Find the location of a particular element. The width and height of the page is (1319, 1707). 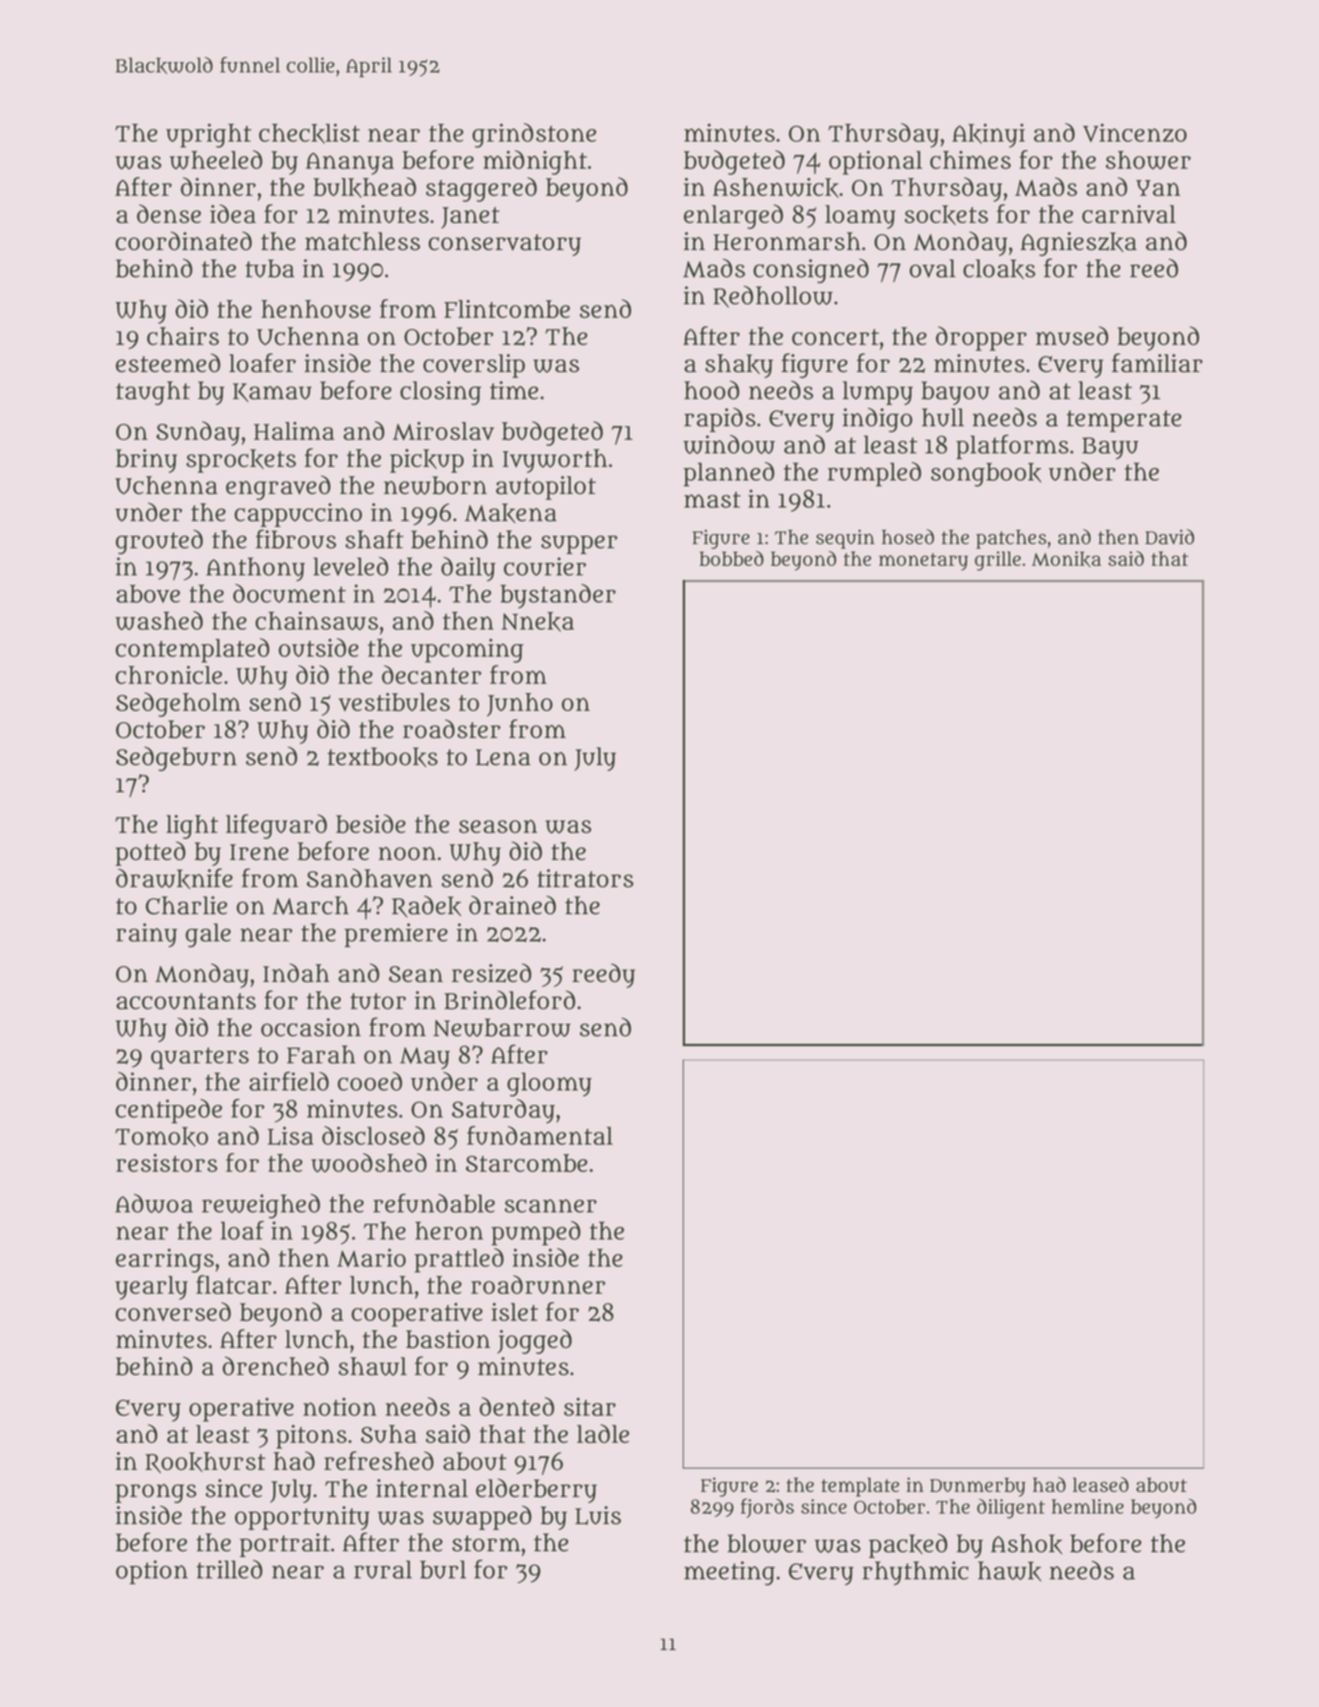

Monika is located at coordinates (1066, 559).
